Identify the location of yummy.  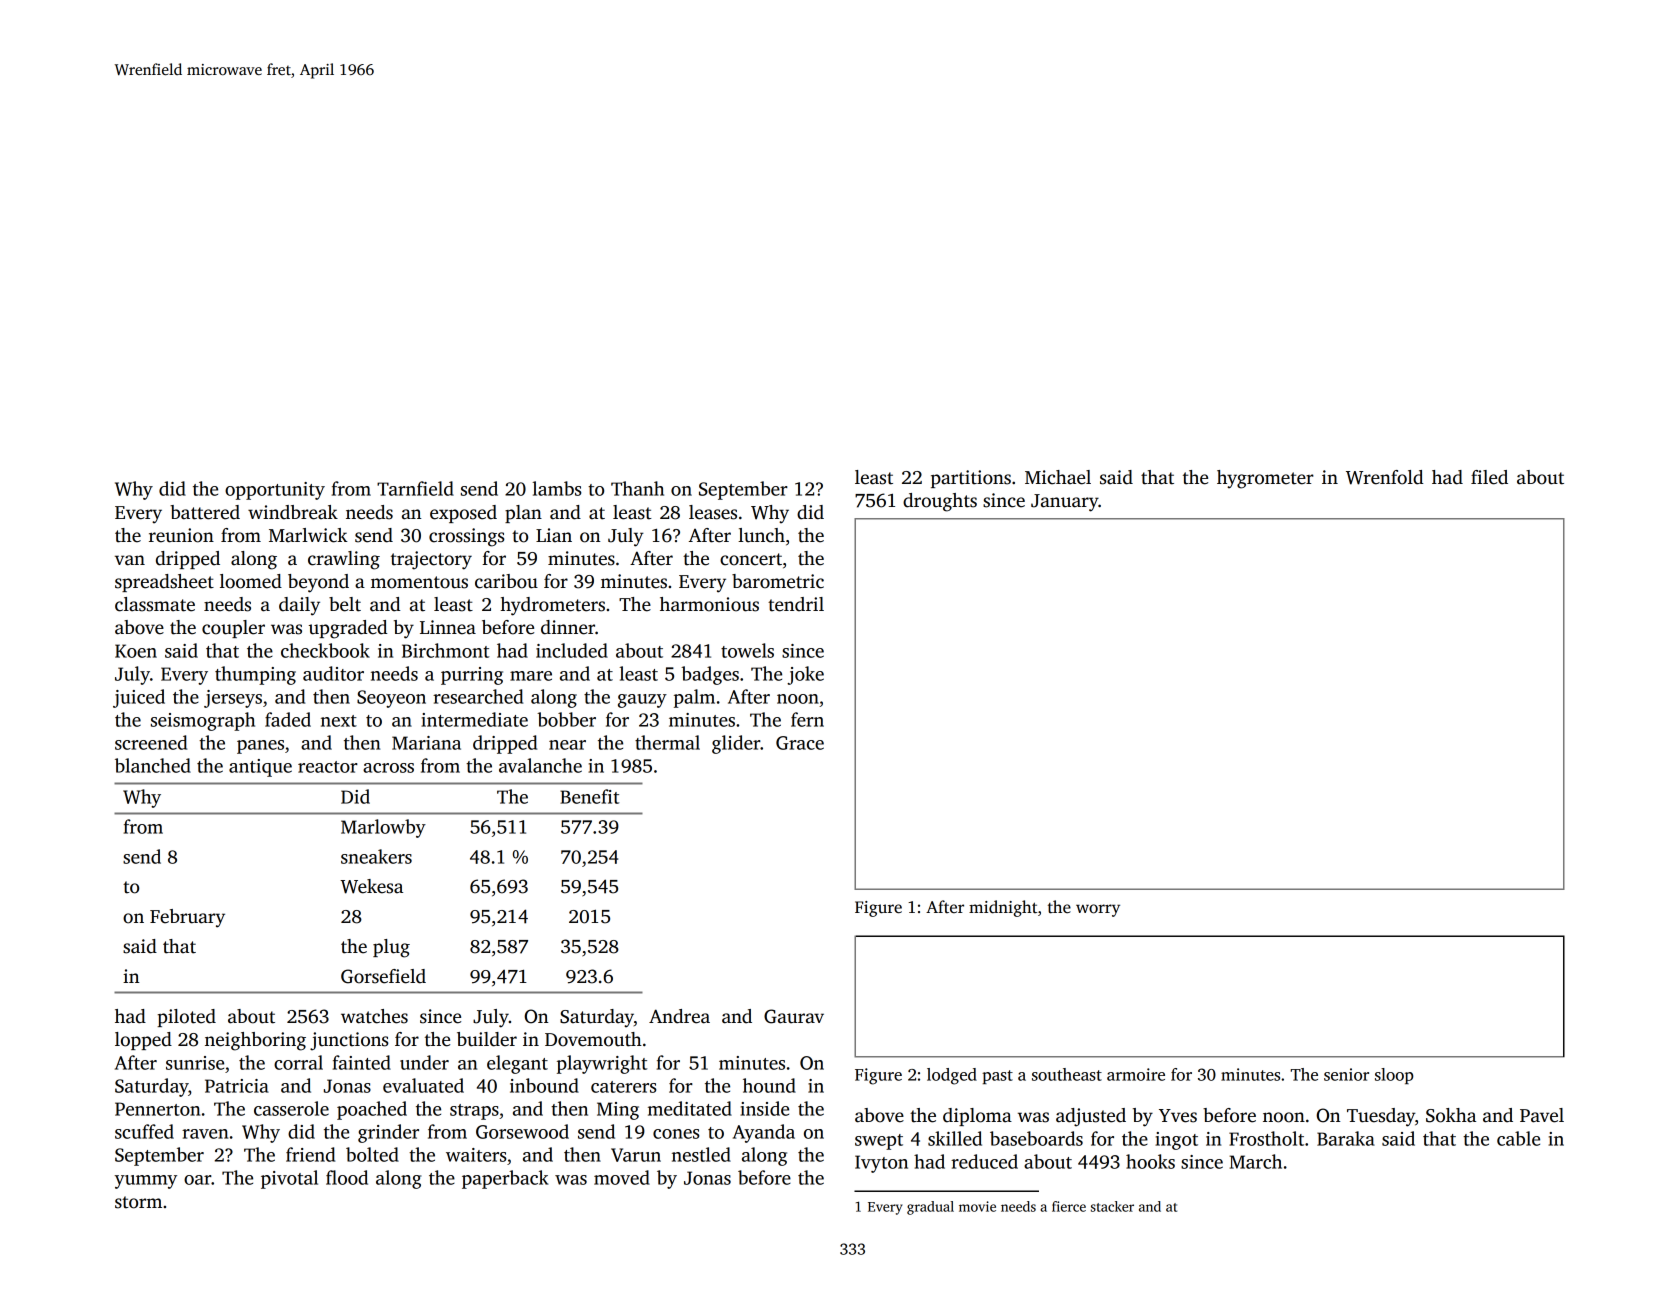
(146, 1182).
